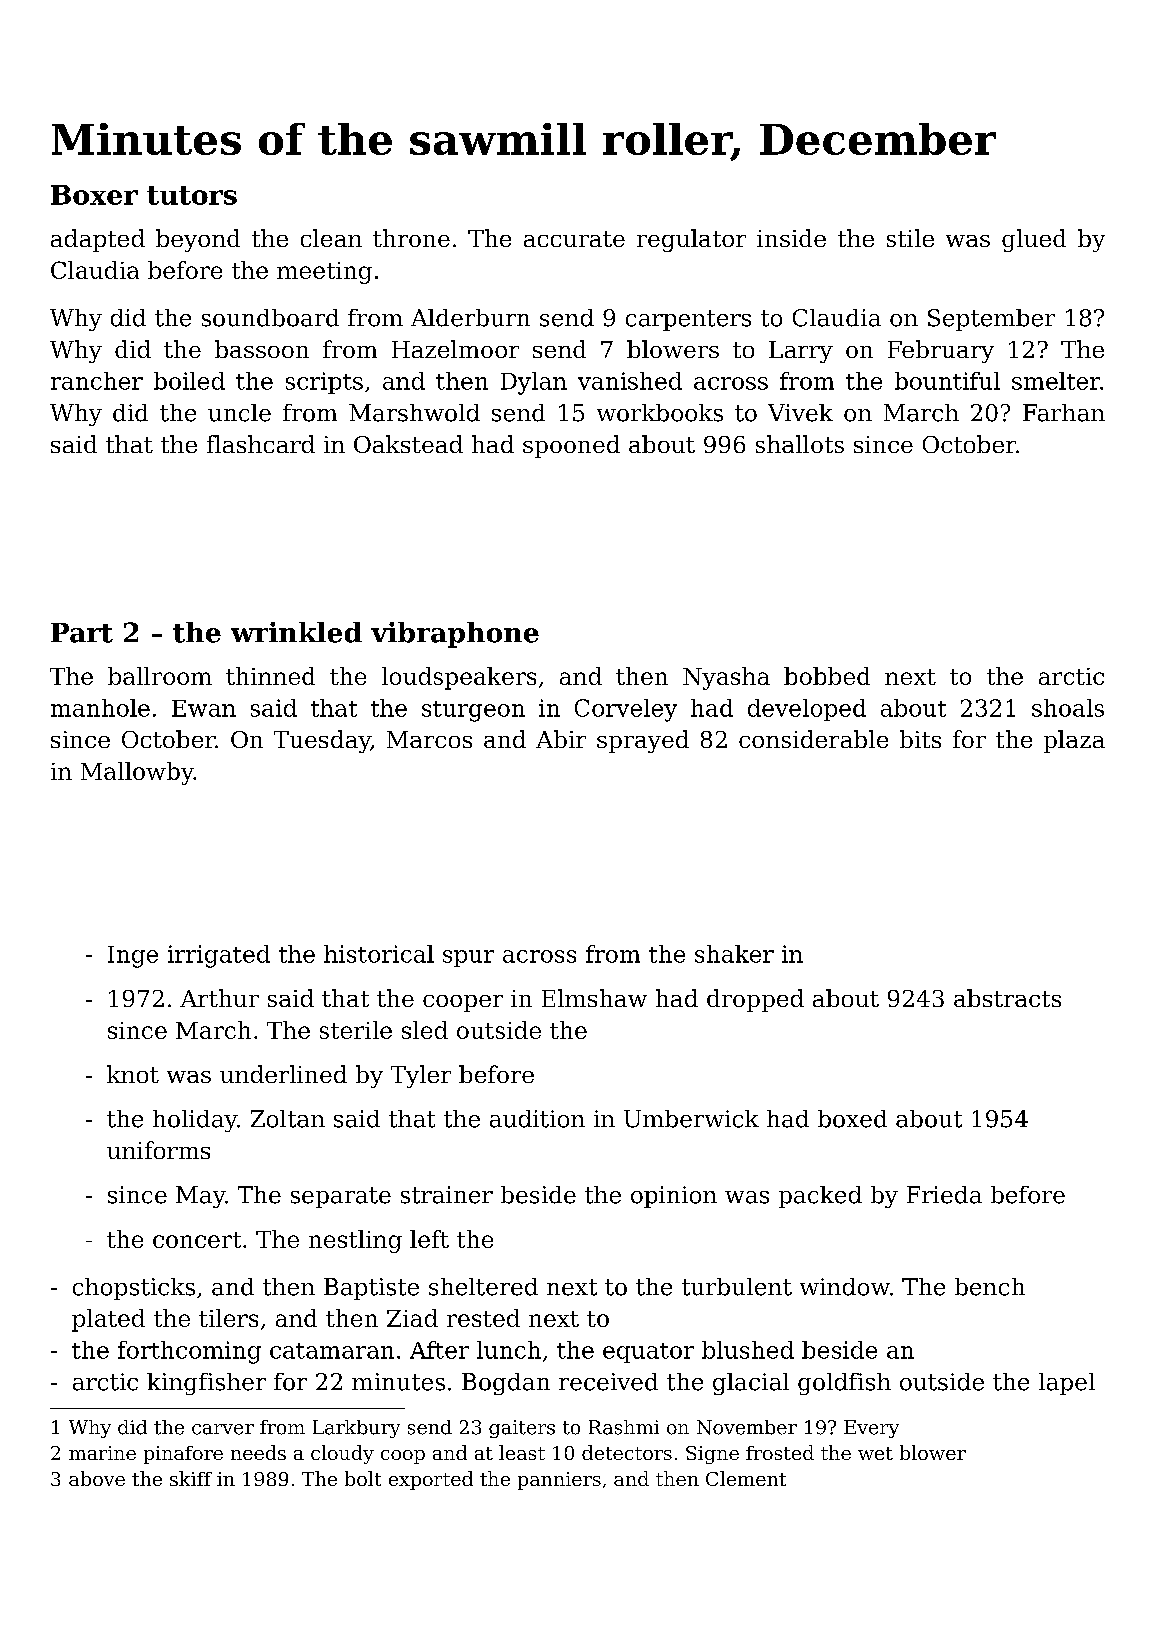  I want to click on Part, so click(82, 633).
